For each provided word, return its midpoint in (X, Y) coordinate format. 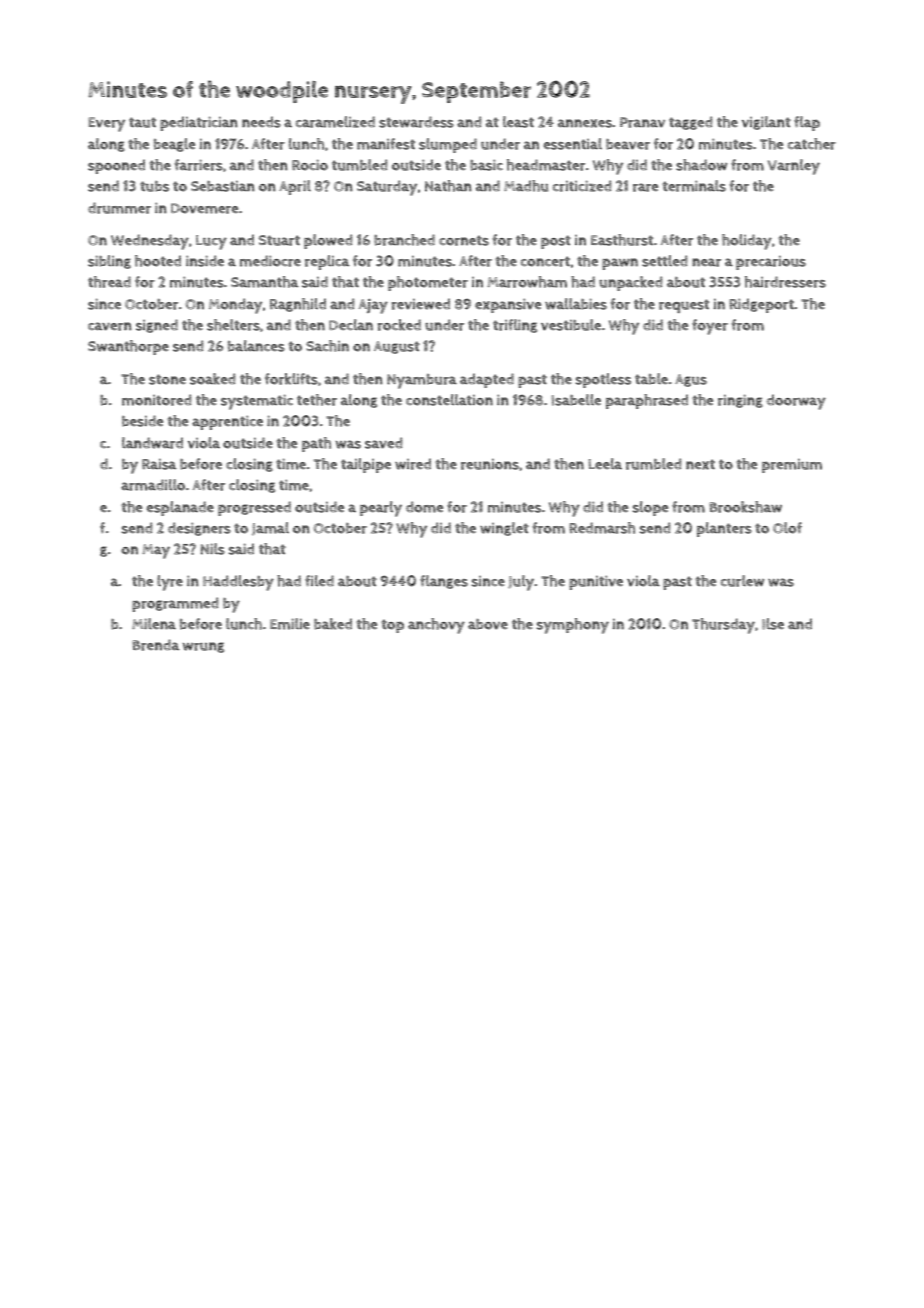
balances (256, 346)
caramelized (335, 122)
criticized (582, 186)
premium (792, 465)
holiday (747, 242)
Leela (605, 464)
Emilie (290, 624)
